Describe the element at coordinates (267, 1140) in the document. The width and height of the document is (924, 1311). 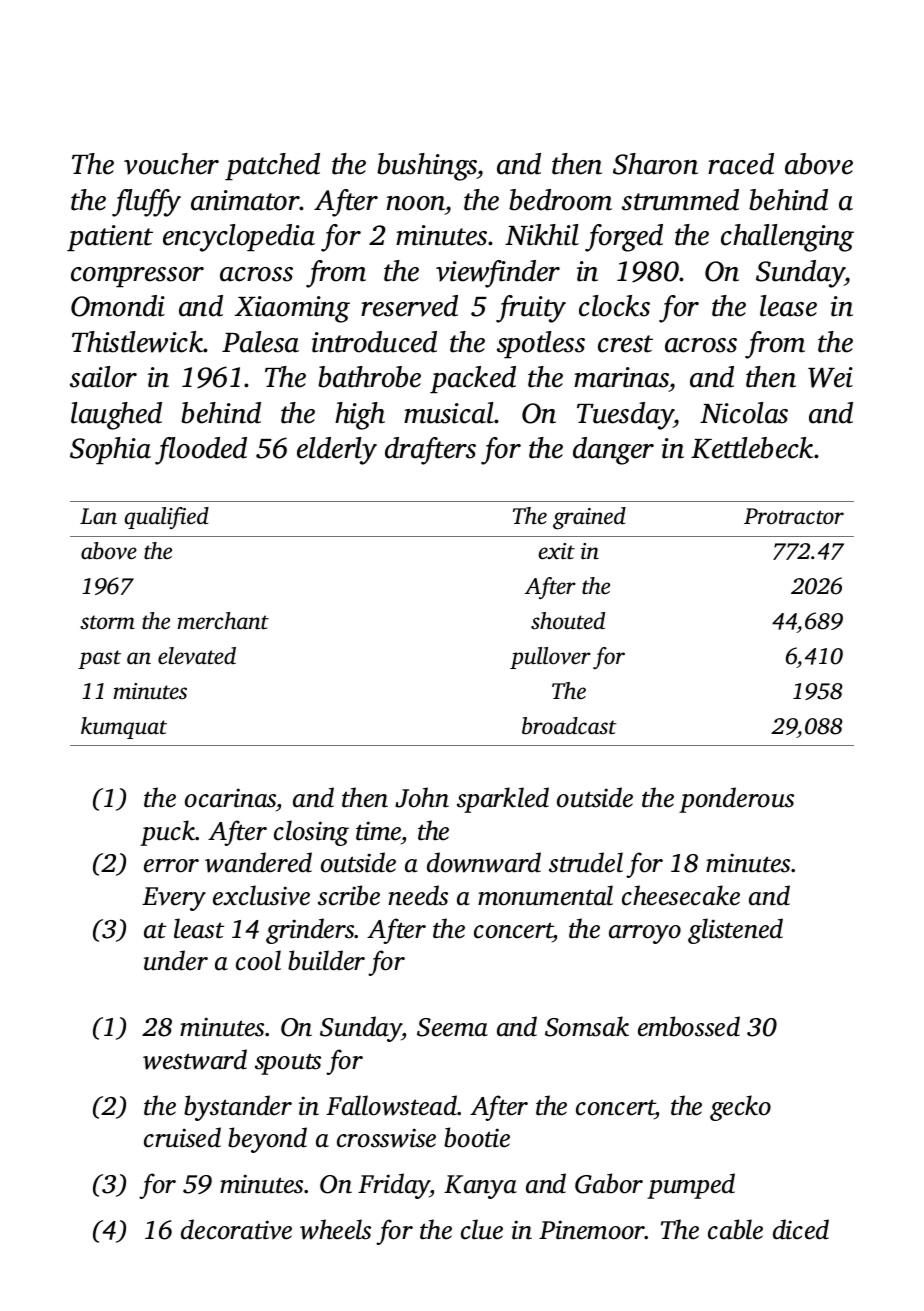
I see `beyond` at that location.
